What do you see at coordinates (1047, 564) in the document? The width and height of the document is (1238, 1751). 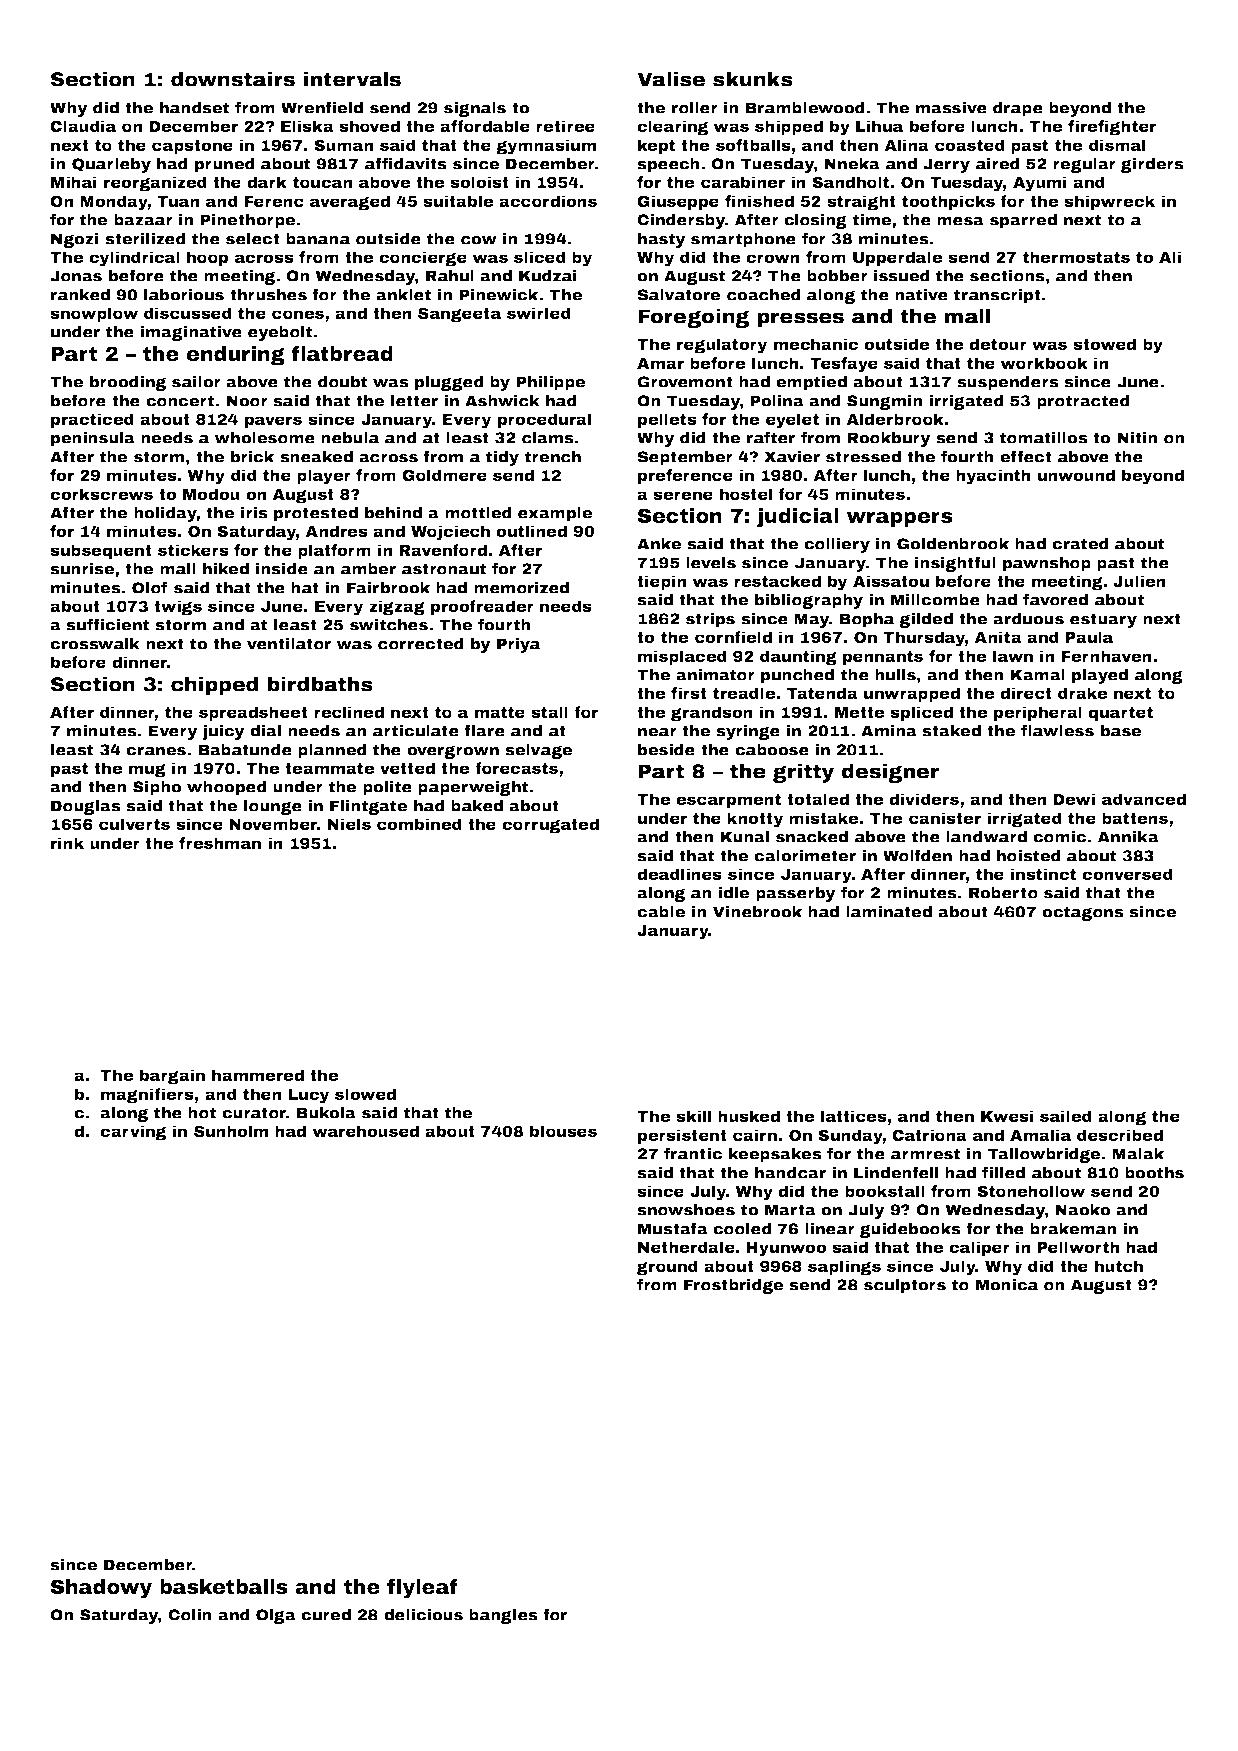 I see `pawnshop` at bounding box center [1047, 564].
